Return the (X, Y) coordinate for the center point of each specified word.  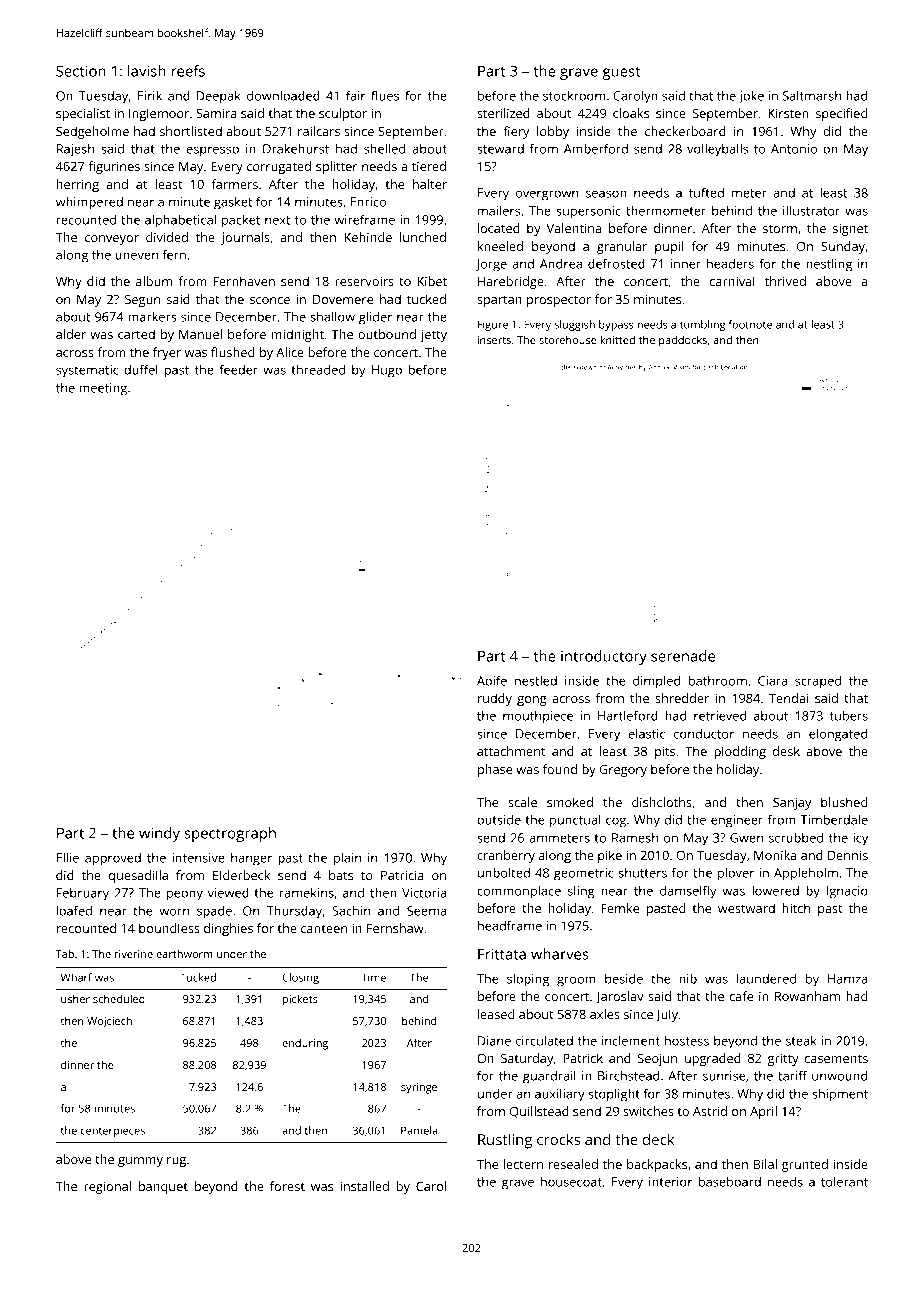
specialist (83, 114)
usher (75, 998)
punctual (575, 821)
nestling (829, 265)
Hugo (387, 371)
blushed (844, 802)
